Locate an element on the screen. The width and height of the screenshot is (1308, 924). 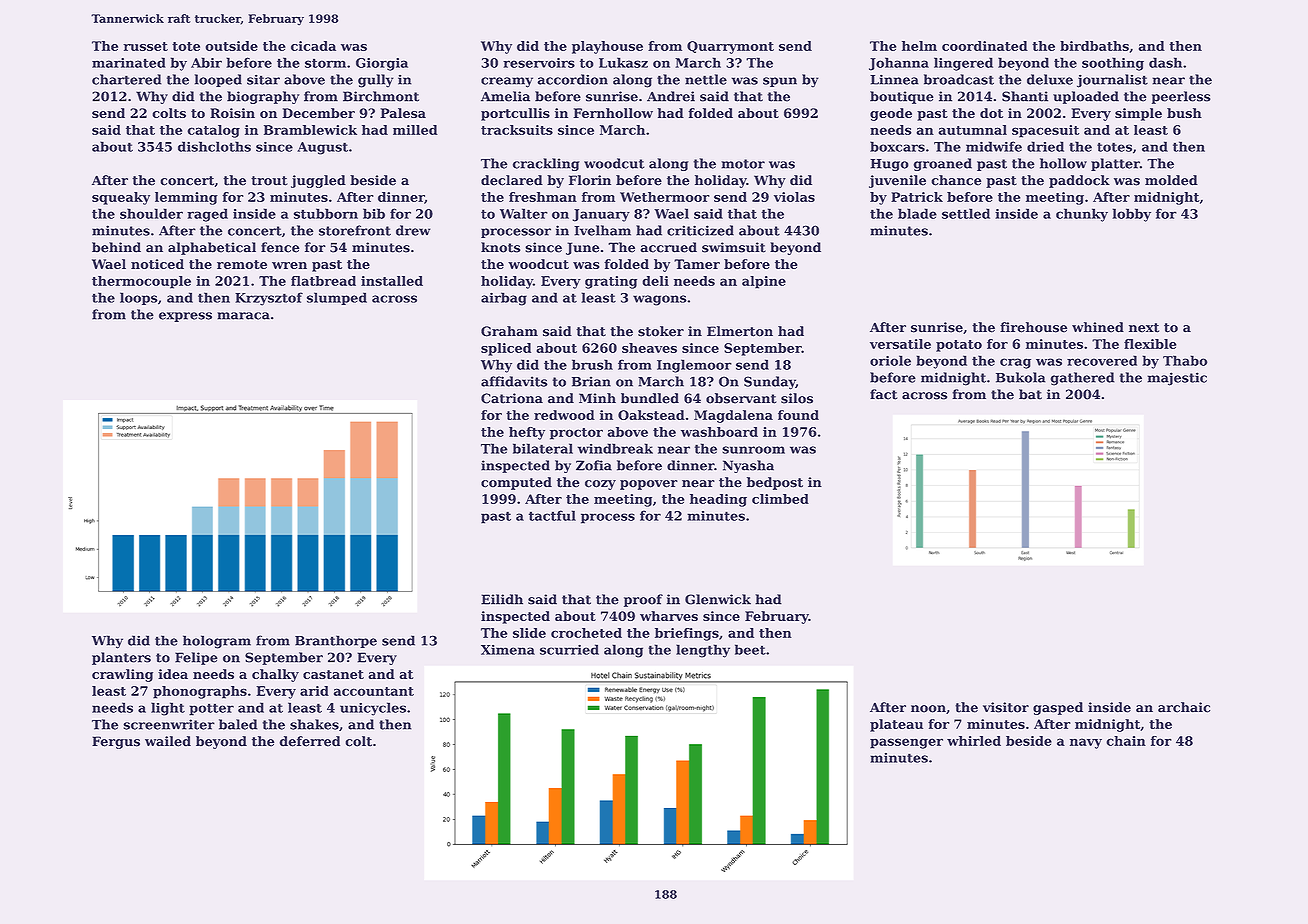
motor is located at coordinates (743, 164).
